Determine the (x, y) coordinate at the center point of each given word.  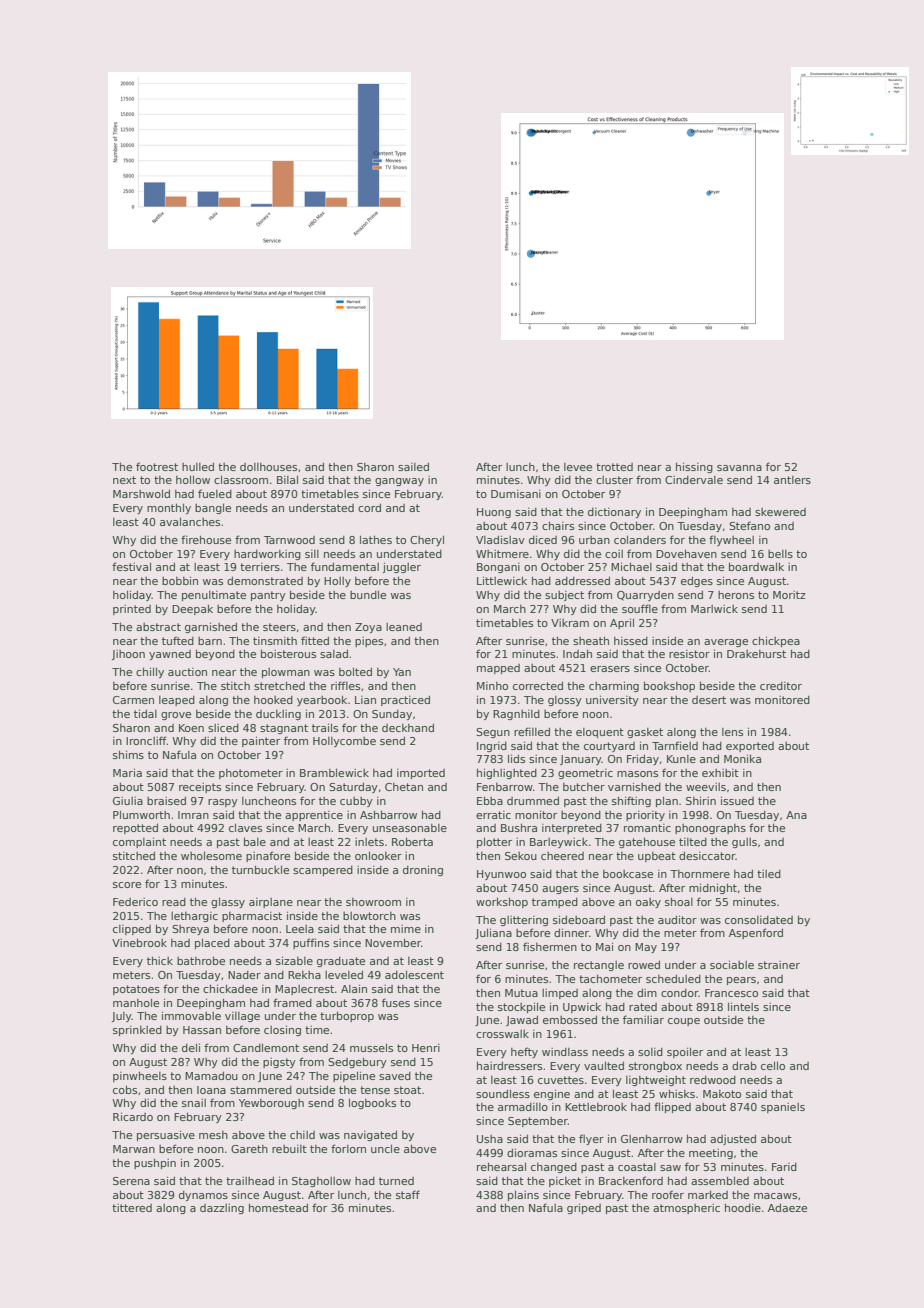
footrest (157, 466)
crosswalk (502, 1034)
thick (160, 960)
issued (737, 800)
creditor (781, 686)
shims (128, 754)
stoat (407, 1090)
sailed (413, 466)
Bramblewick (334, 772)
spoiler (685, 1052)
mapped (498, 669)
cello (773, 1065)
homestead (278, 1207)
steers (279, 627)
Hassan (202, 1030)
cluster (614, 480)
